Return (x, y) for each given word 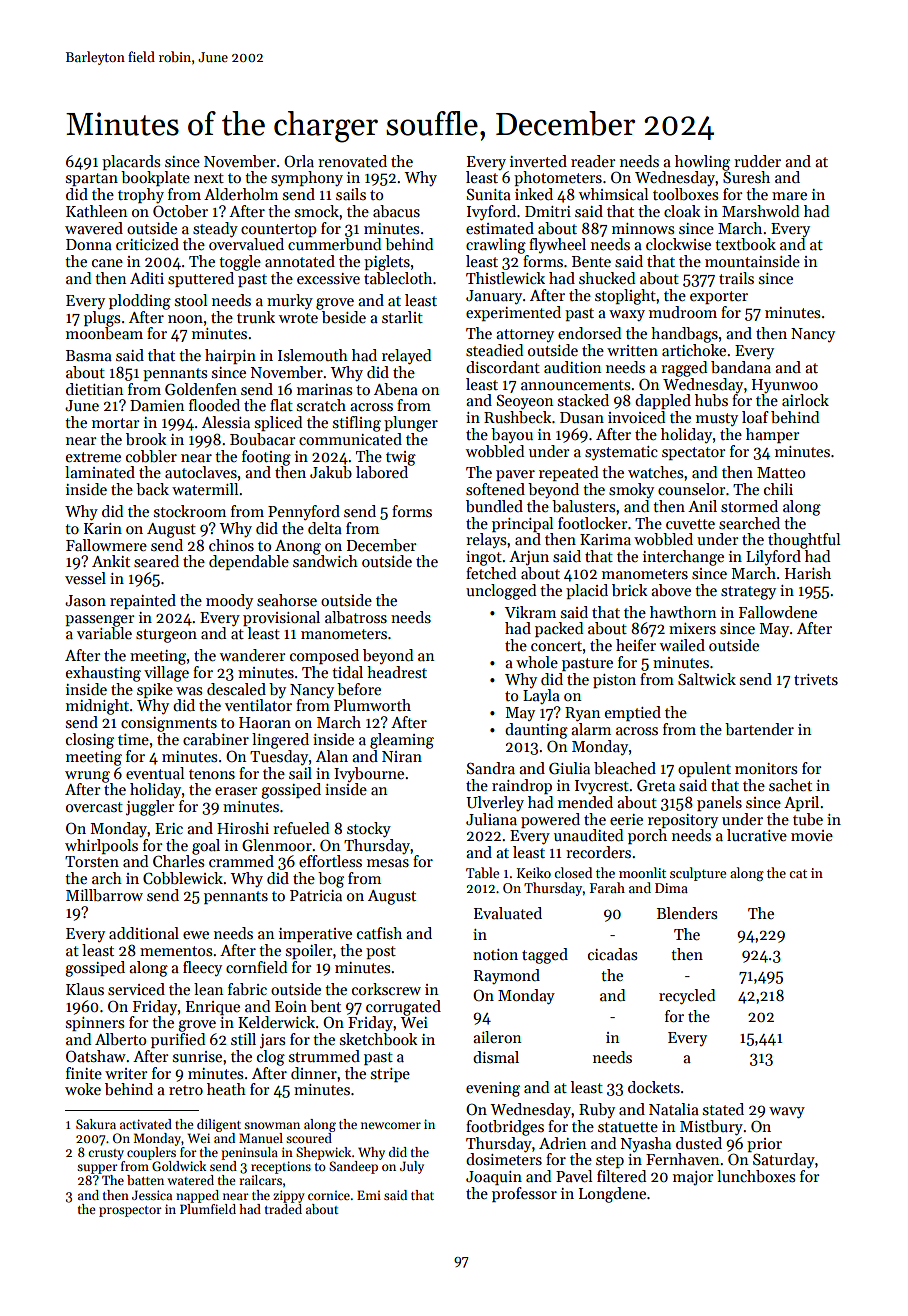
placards (131, 162)
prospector (130, 1211)
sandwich (325, 561)
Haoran (265, 722)
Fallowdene (778, 612)
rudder (757, 161)
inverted (538, 161)
